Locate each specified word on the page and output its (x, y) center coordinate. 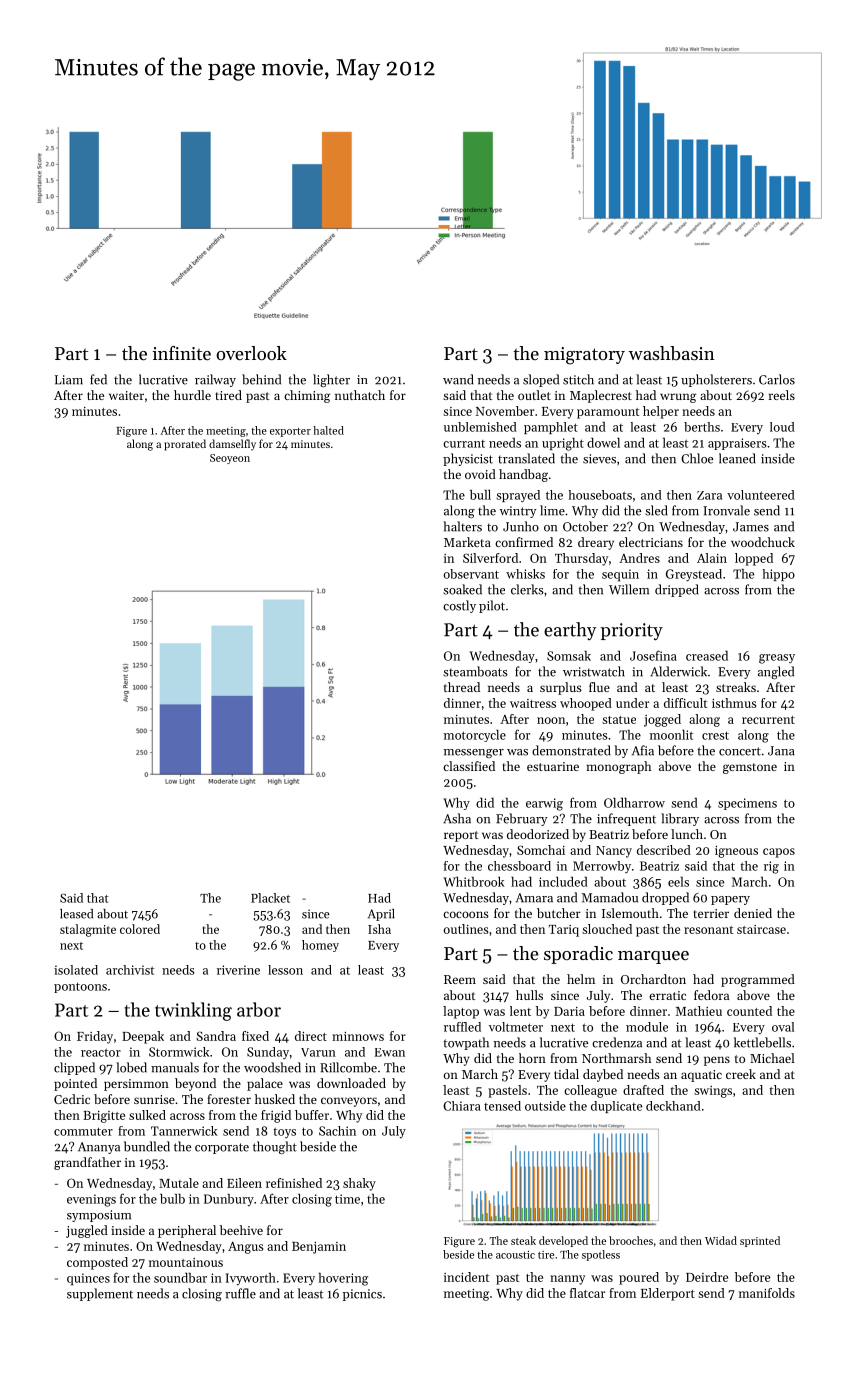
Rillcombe (348, 1067)
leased (76, 914)
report (461, 836)
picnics (362, 1295)
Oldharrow (634, 803)
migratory (584, 356)
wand (458, 379)
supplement (100, 1294)
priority (632, 632)
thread (462, 687)
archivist (130, 970)
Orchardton (653, 979)
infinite (182, 353)
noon (551, 720)
